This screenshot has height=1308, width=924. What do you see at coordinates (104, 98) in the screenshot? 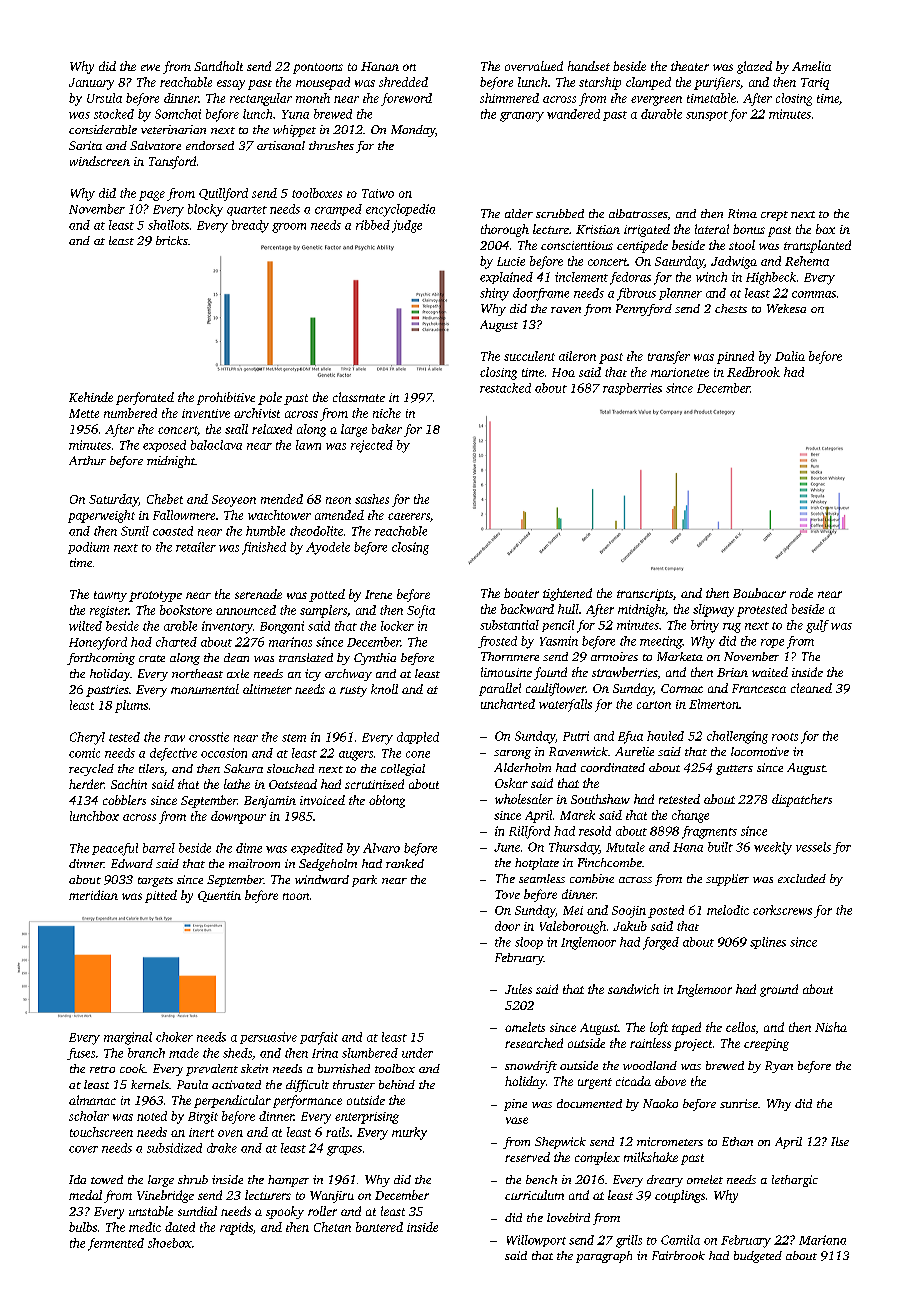
I see `Ursula` at bounding box center [104, 98].
